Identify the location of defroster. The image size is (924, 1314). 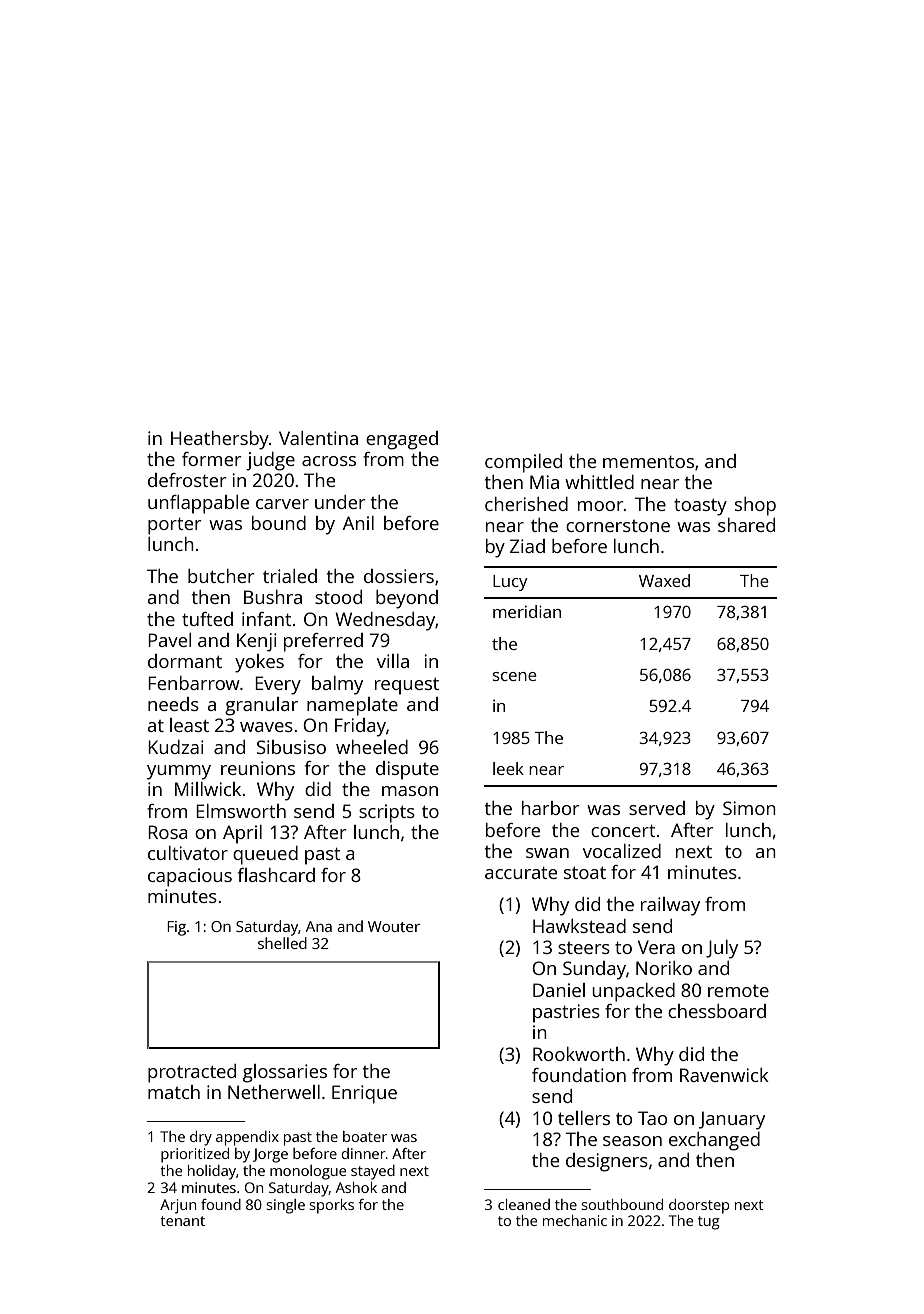
(187, 480).
